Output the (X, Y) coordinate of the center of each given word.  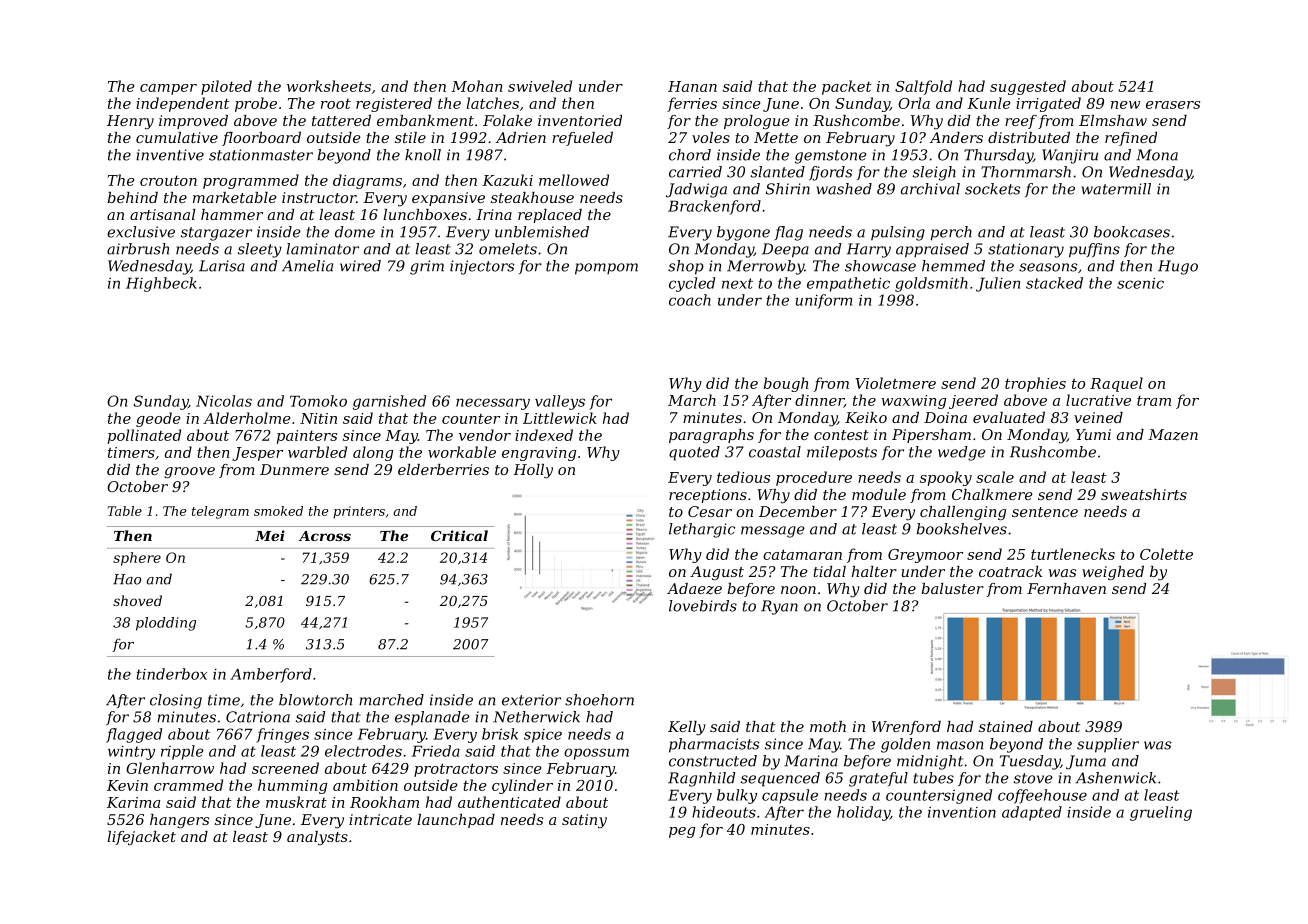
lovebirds (703, 606)
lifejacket (141, 838)
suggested (1028, 87)
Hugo (1178, 267)
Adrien (521, 137)
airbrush (138, 249)
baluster (952, 588)
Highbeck (161, 284)
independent (183, 104)
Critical (459, 535)
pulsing (898, 233)
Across (325, 536)
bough (786, 384)
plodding (166, 624)
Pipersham (931, 436)
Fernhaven (1066, 588)
